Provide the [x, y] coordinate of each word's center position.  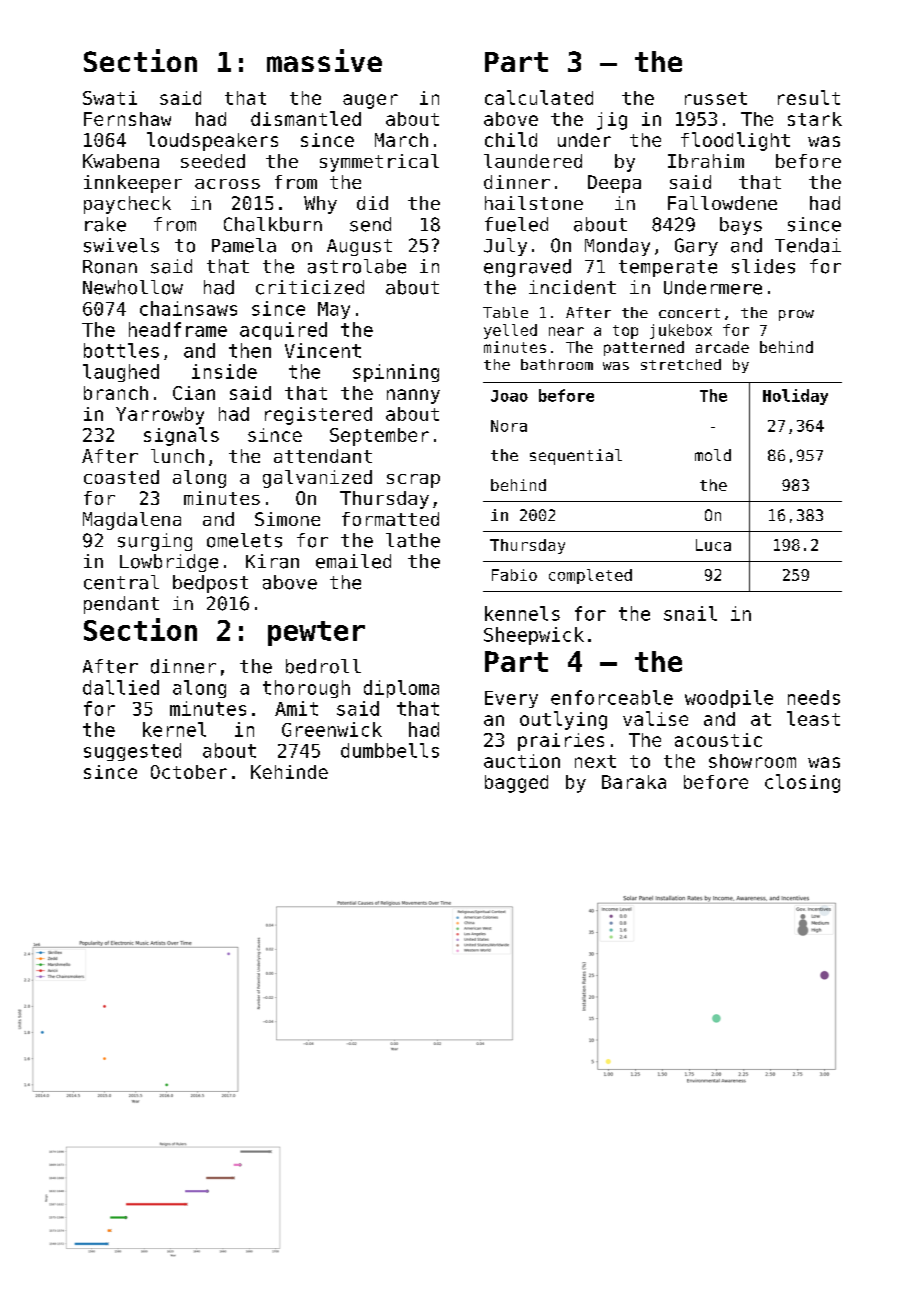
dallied [121, 687]
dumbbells [390, 750]
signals [181, 436]
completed [590, 576]
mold [713, 455]
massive [324, 60]
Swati [110, 98]
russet [716, 98]
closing [802, 783]
